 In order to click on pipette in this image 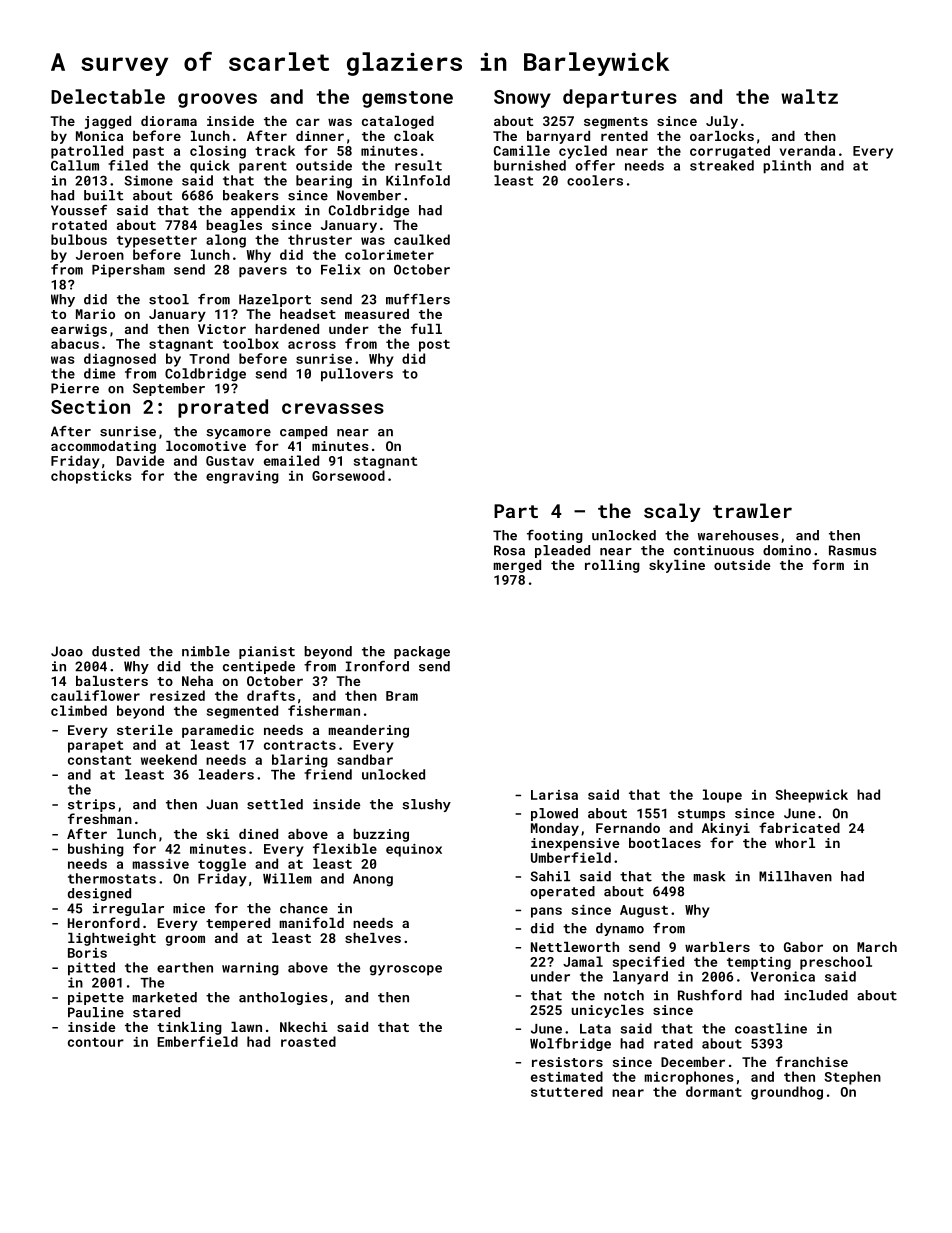, I will do `click(96, 998)`.
